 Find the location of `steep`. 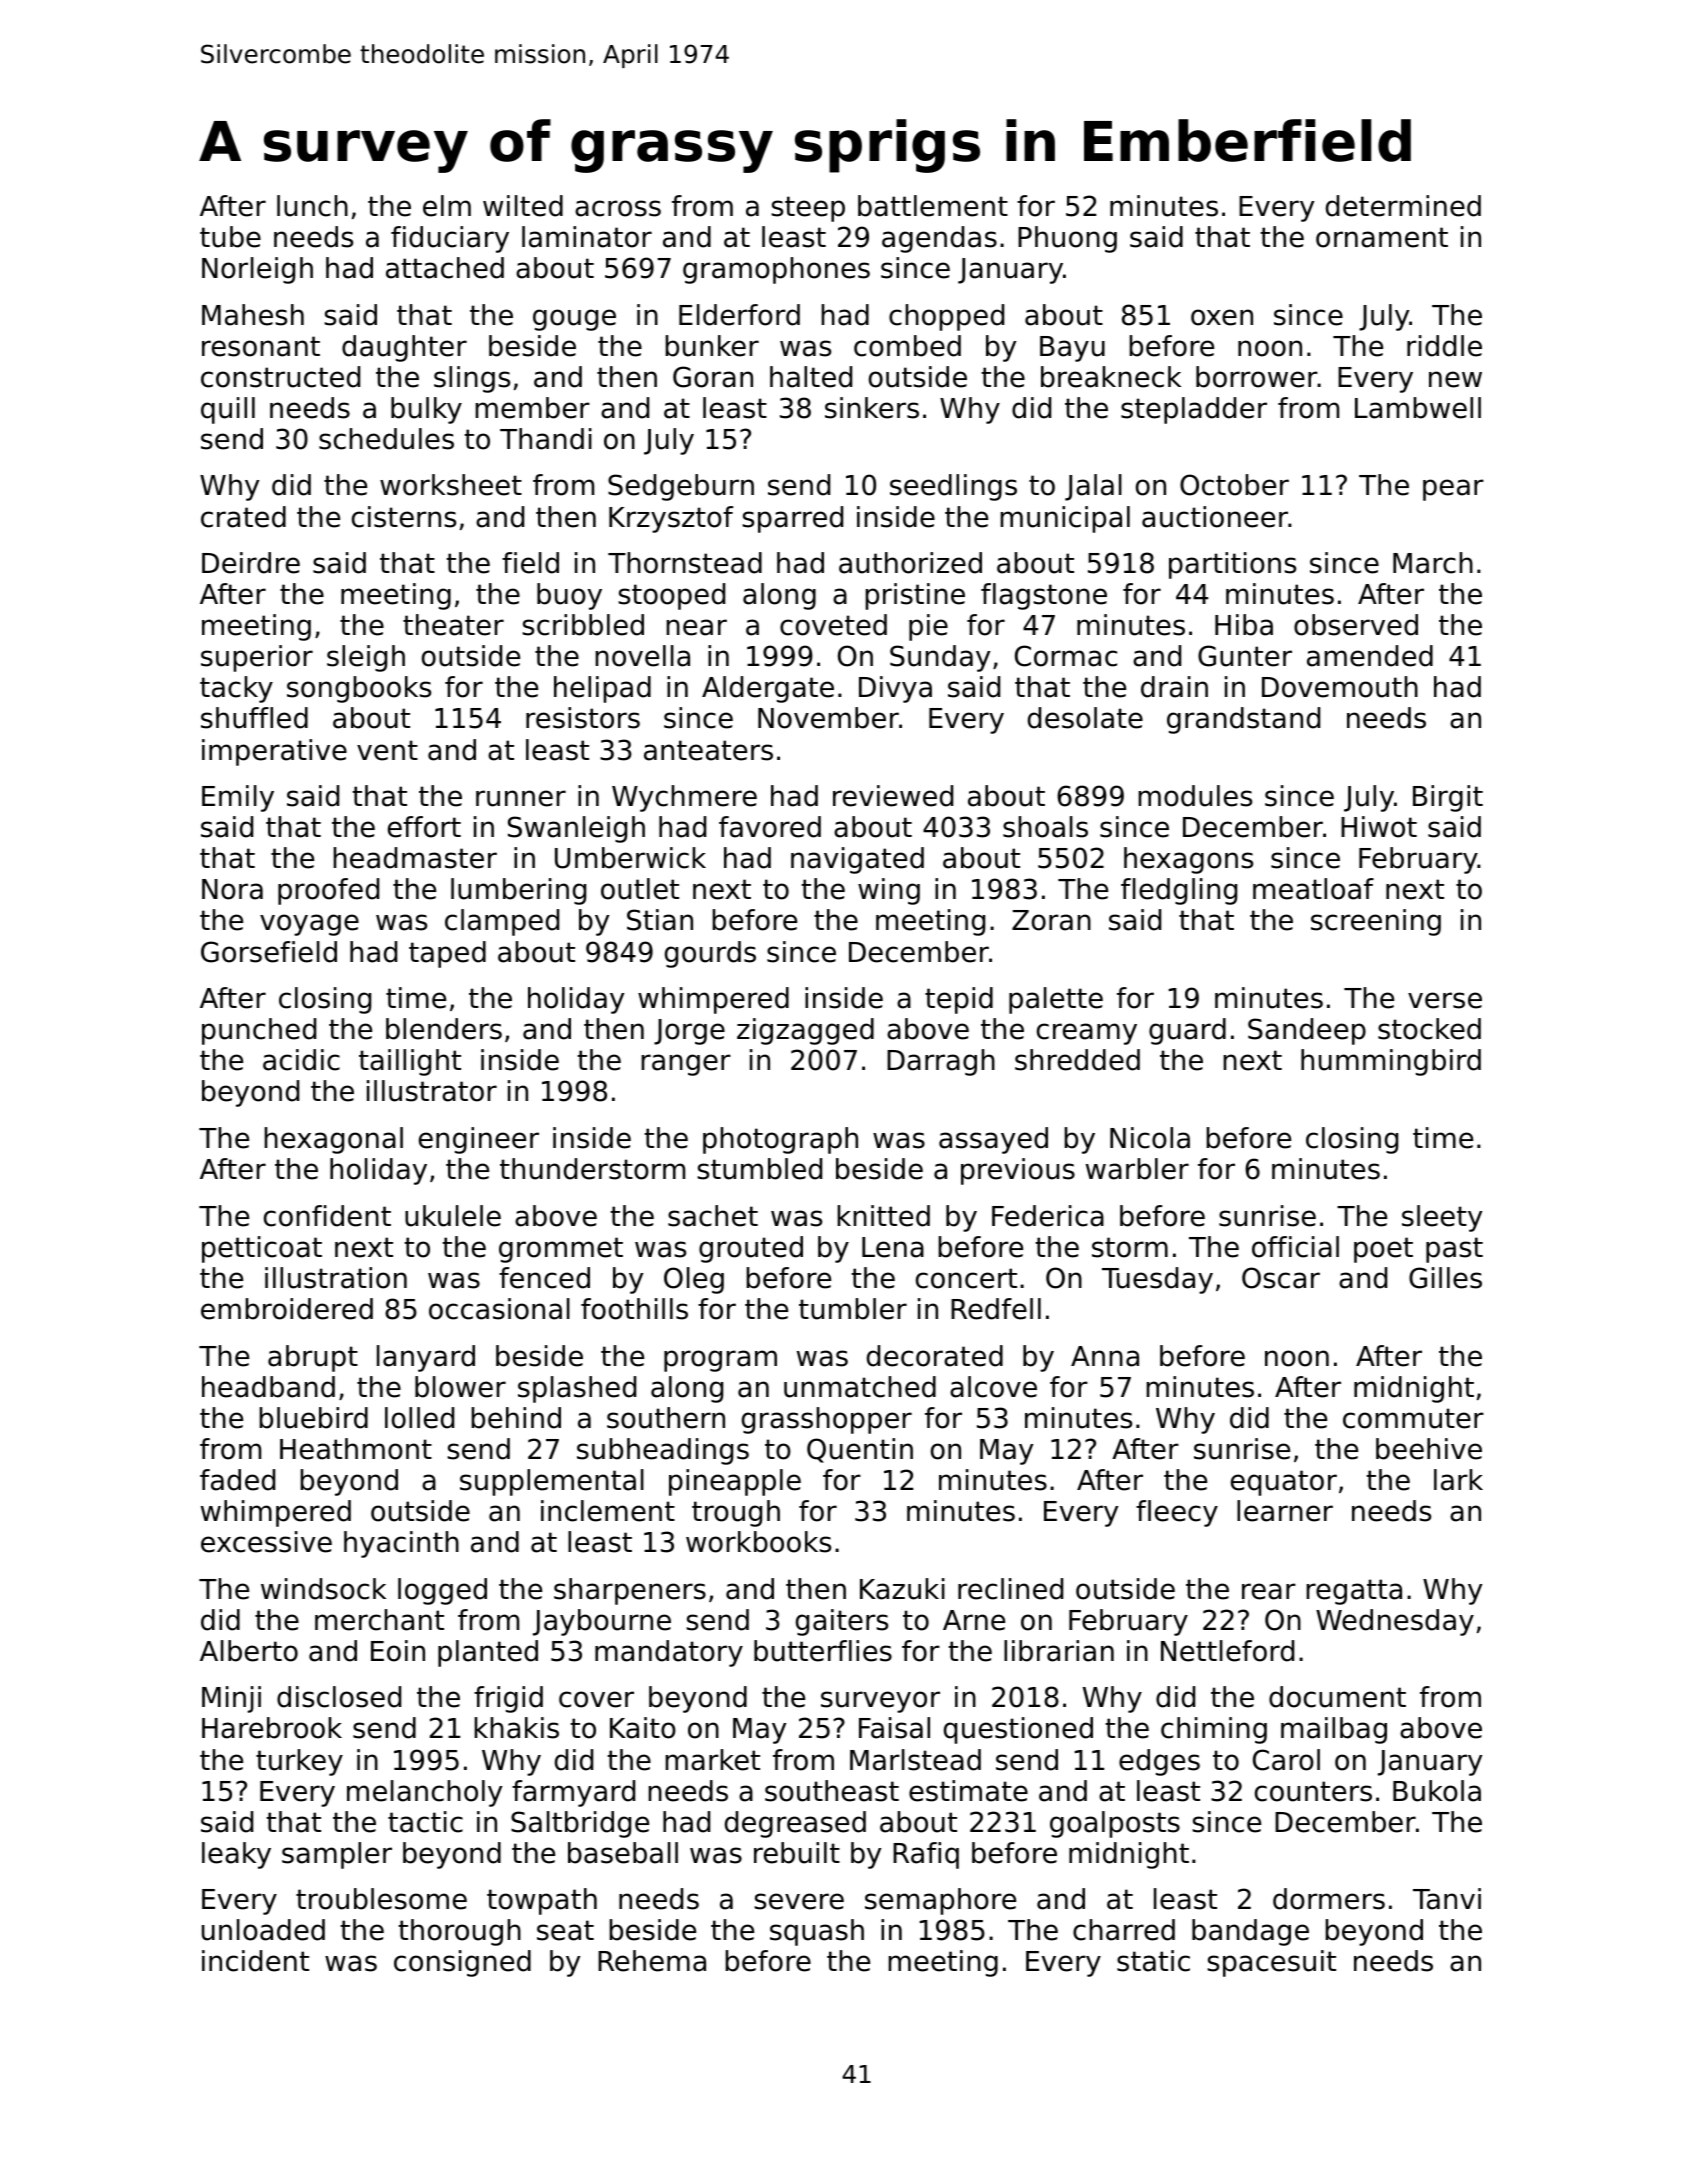

steep is located at coordinates (808, 209).
